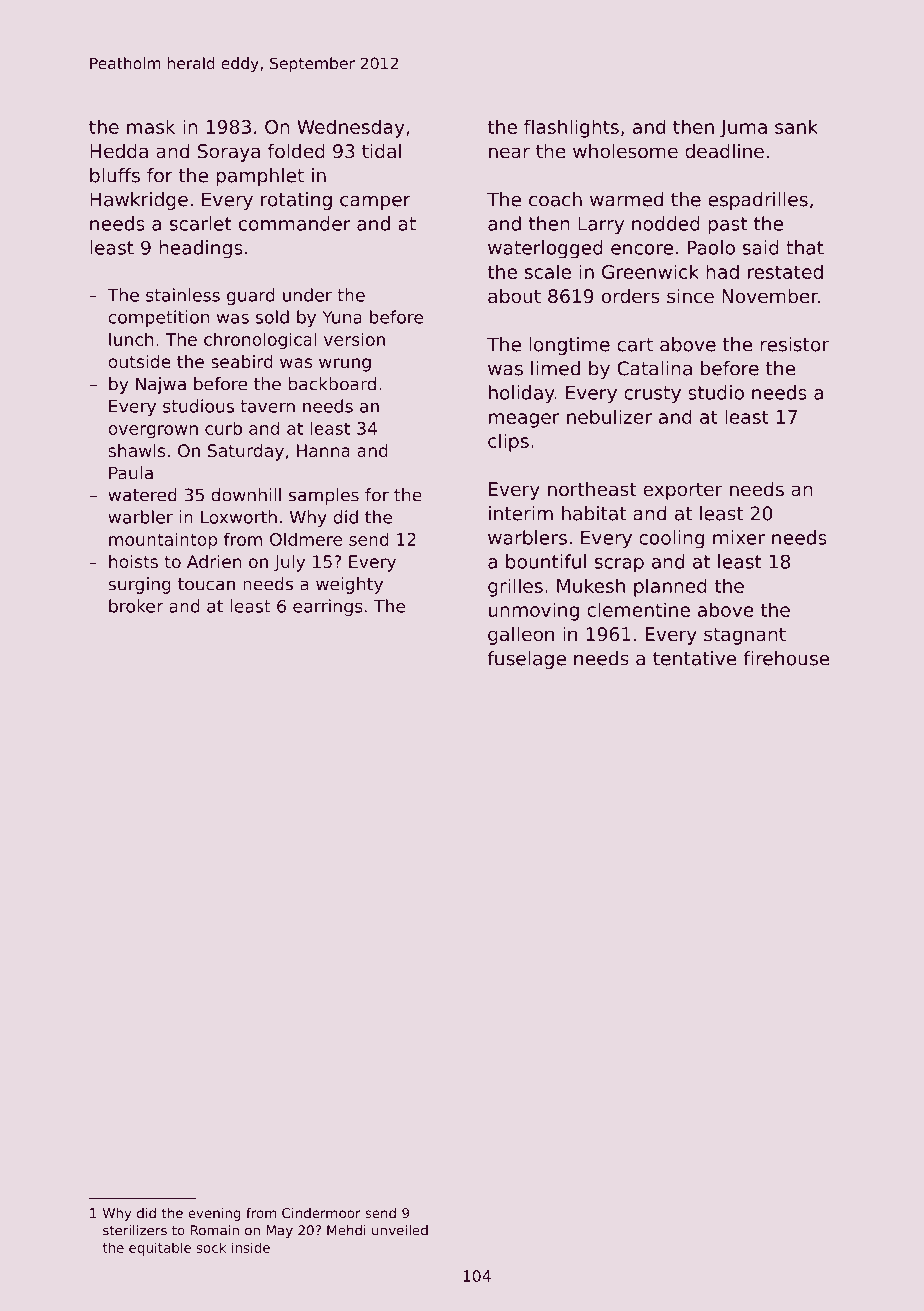 The height and width of the screenshot is (1311, 924). What do you see at coordinates (642, 249) in the screenshot?
I see `encore` at bounding box center [642, 249].
